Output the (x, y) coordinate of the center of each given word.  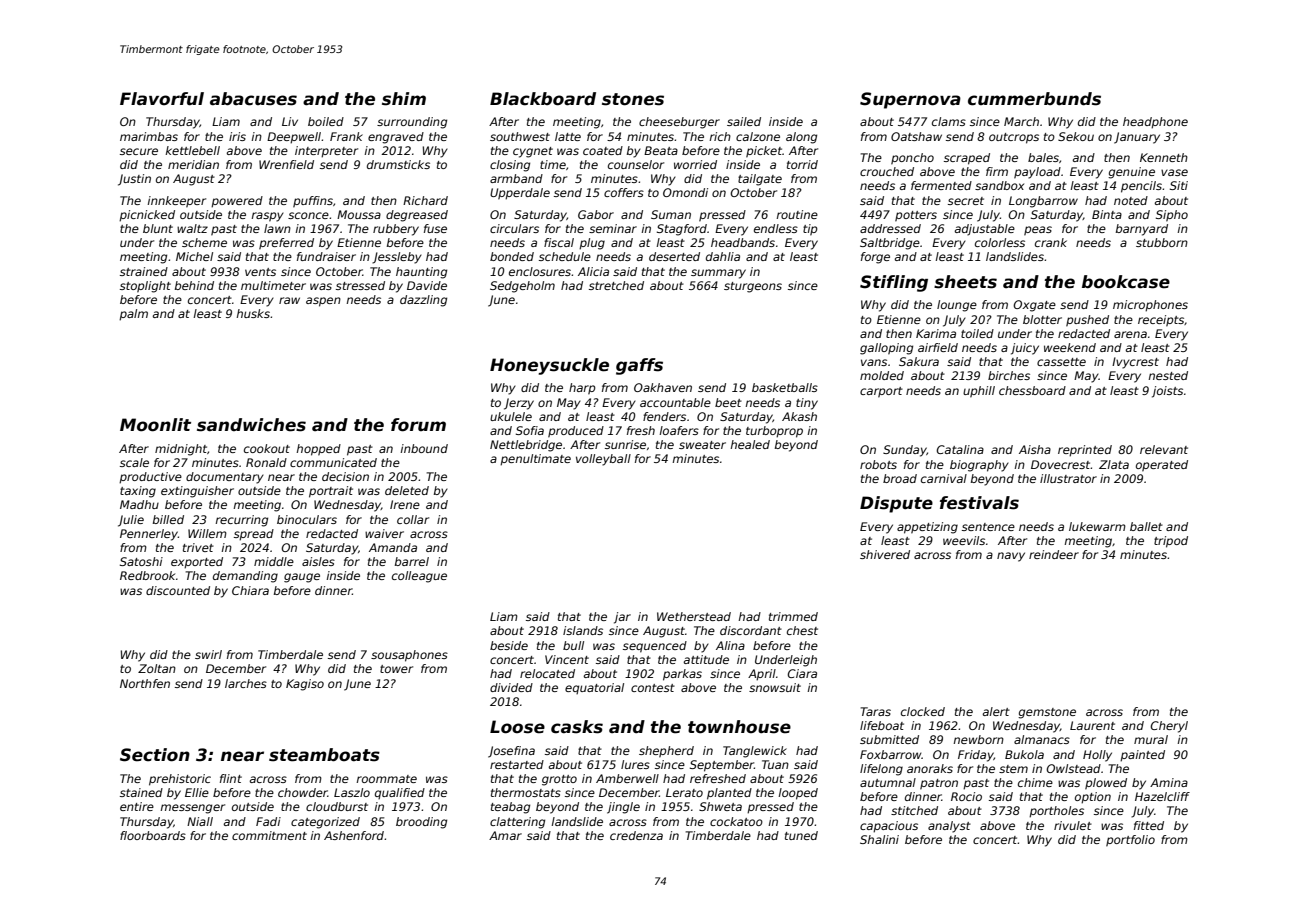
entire (137, 806)
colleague (419, 577)
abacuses (253, 99)
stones (633, 99)
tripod (1171, 542)
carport (881, 392)
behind (194, 285)
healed (750, 444)
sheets (965, 282)
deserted (674, 256)
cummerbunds (1034, 99)
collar (413, 519)
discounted (178, 590)
